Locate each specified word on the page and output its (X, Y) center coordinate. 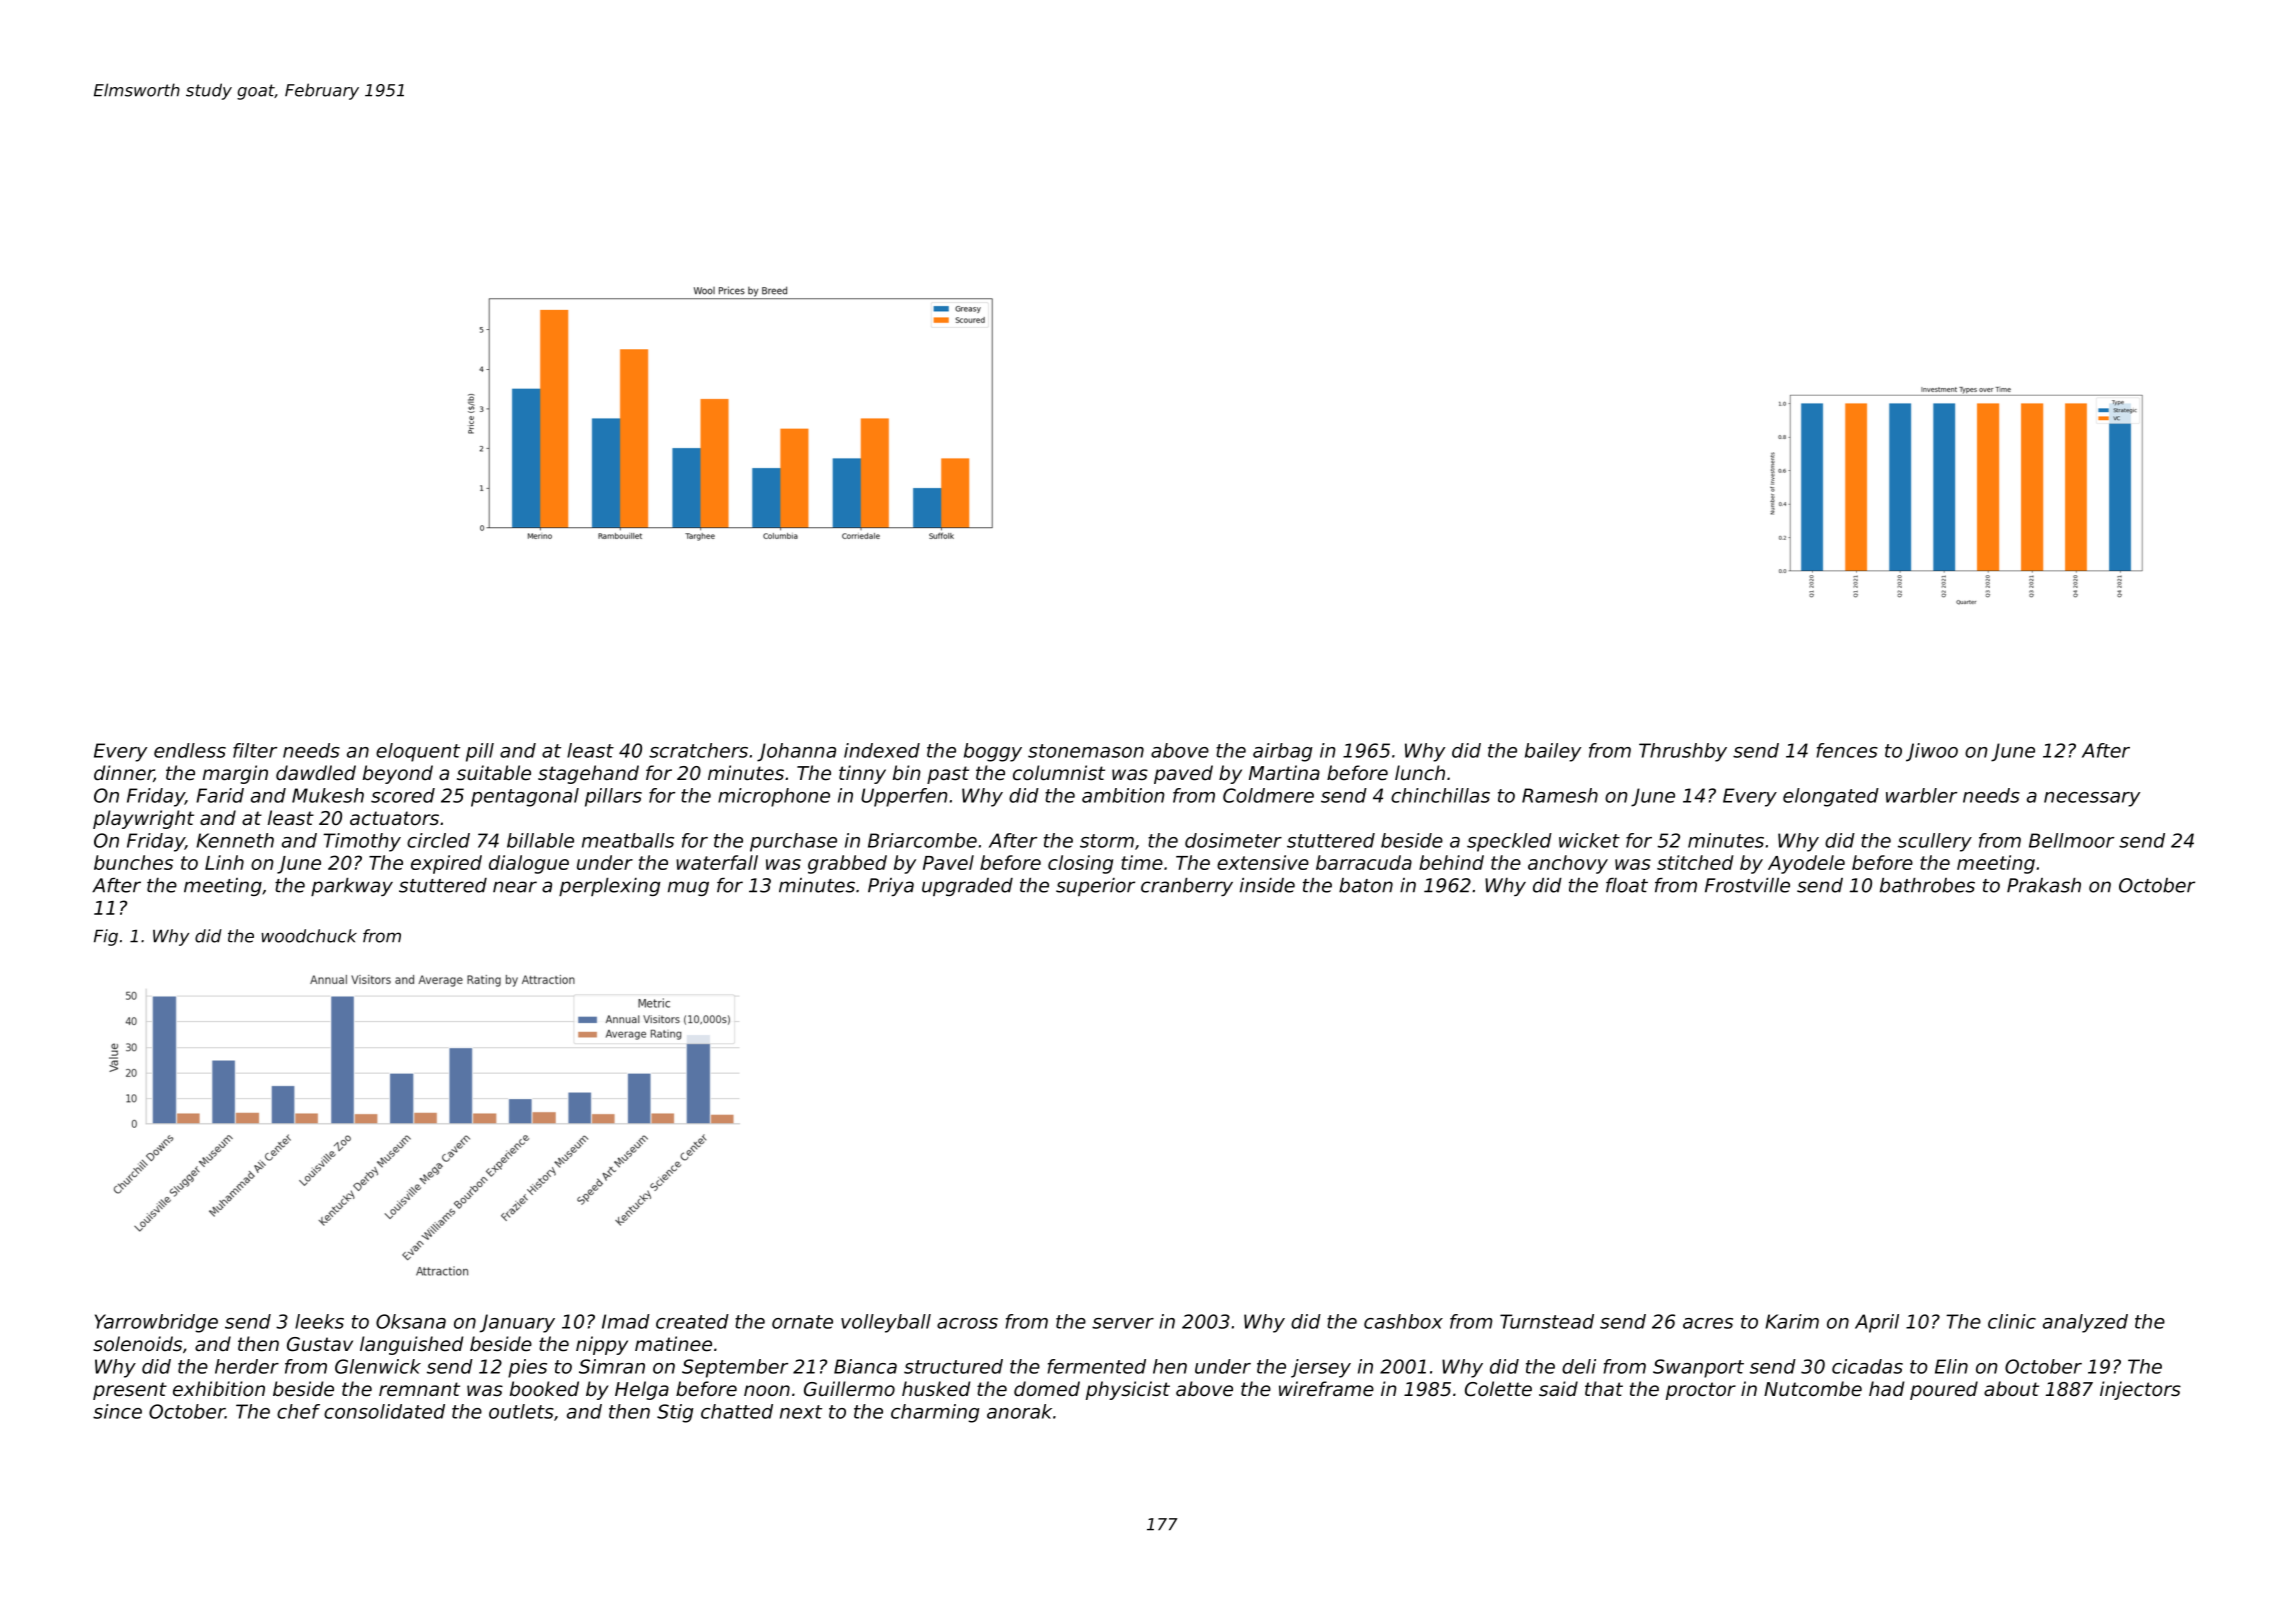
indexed (882, 750)
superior (1095, 887)
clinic (2012, 1321)
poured (1944, 1390)
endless (190, 750)
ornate (802, 1322)
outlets (521, 1411)
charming (935, 1413)
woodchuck (309, 936)
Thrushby (1683, 752)
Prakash (2044, 885)
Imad (626, 1321)
